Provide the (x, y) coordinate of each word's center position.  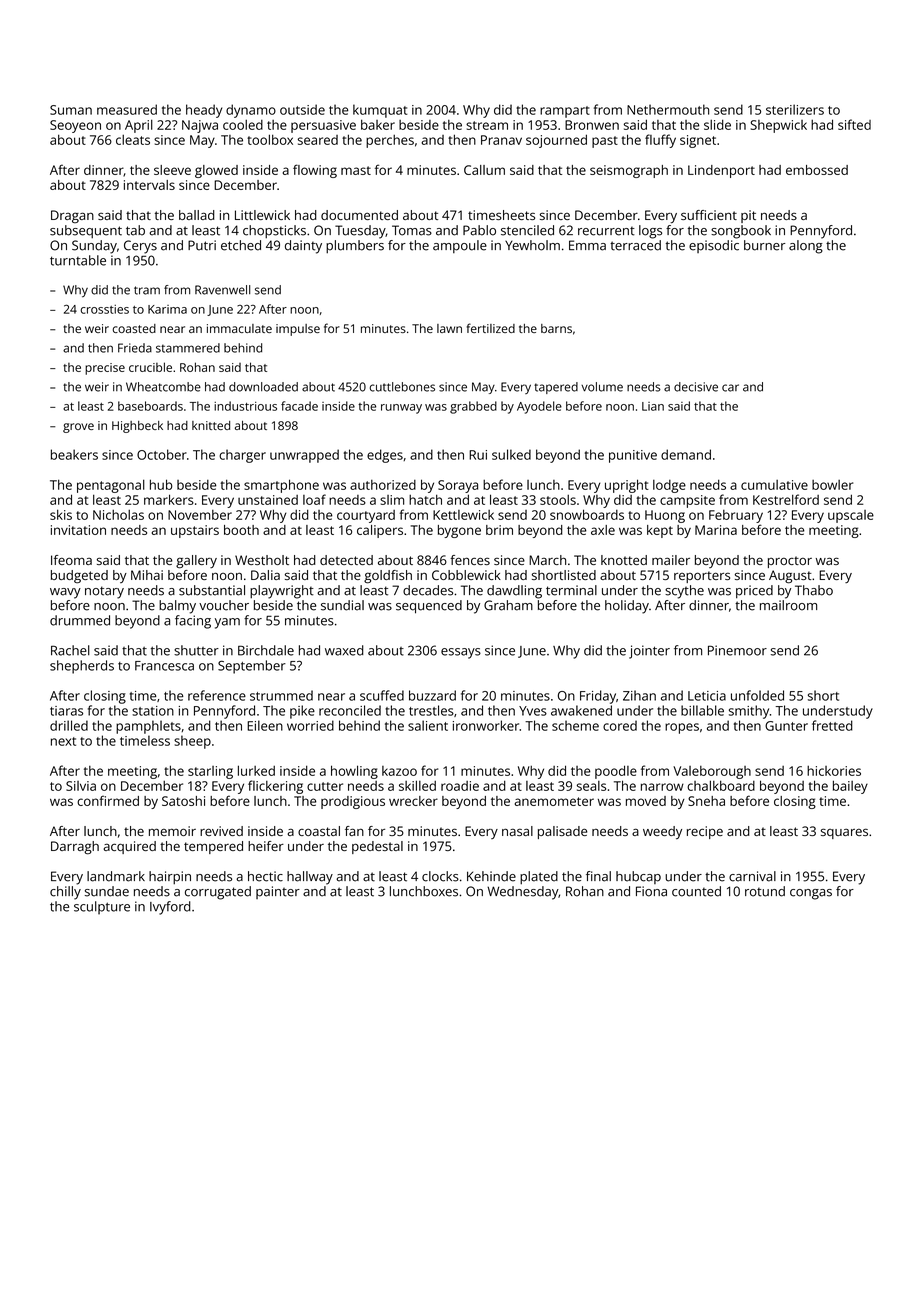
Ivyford (170, 908)
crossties (104, 309)
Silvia (81, 786)
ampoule (460, 246)
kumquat (380, 111)
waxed (344, 650)
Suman (71, 110)
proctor (790, 562)
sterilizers (795, 109)
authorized (383, 485)
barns (556, 328)
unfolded (757, 695)
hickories (834, 771)
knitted (211, 425)
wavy (65, 593)
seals (591, 786)
